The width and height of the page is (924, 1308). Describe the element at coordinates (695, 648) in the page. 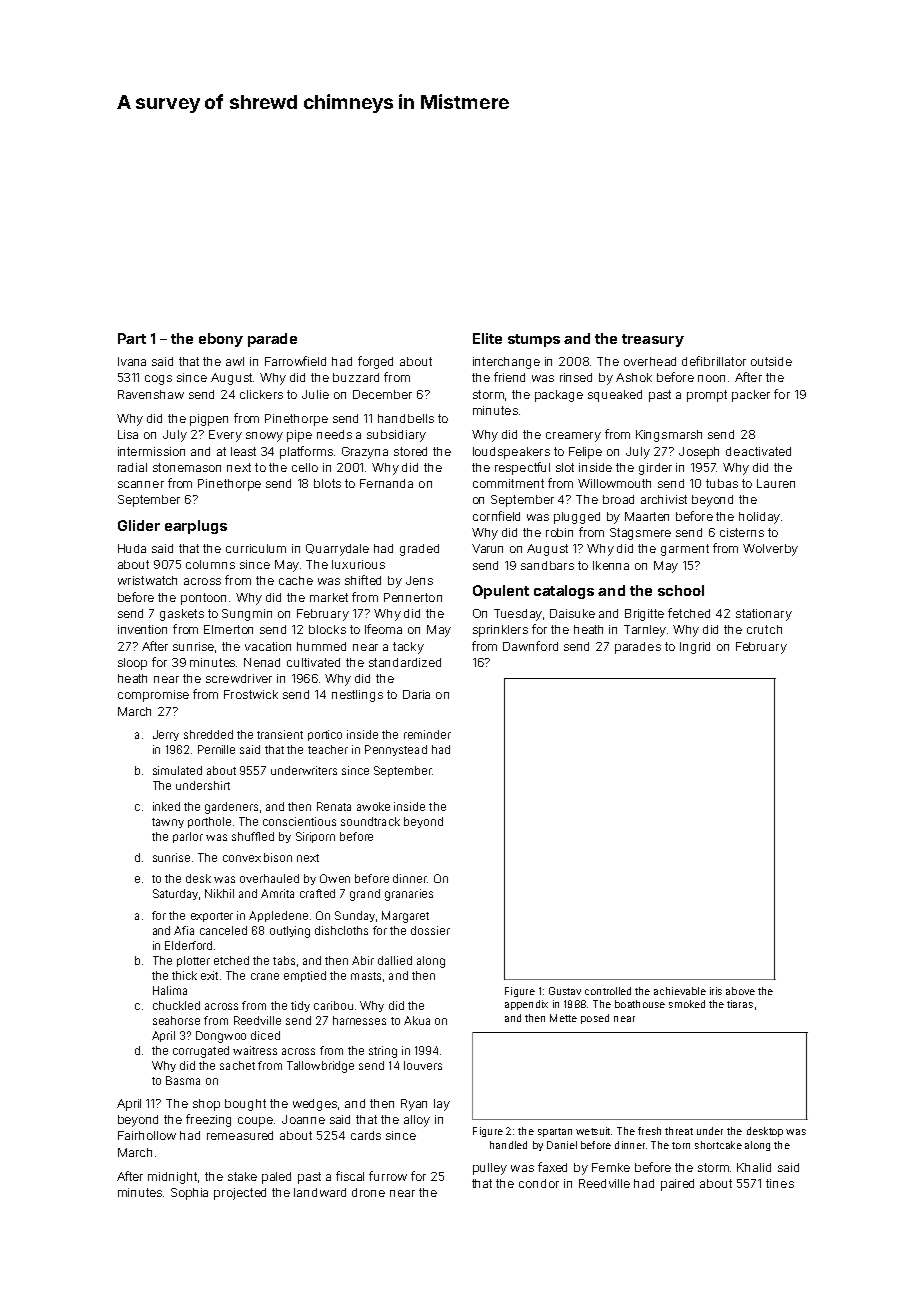

I see `Ingrid` at that location.
